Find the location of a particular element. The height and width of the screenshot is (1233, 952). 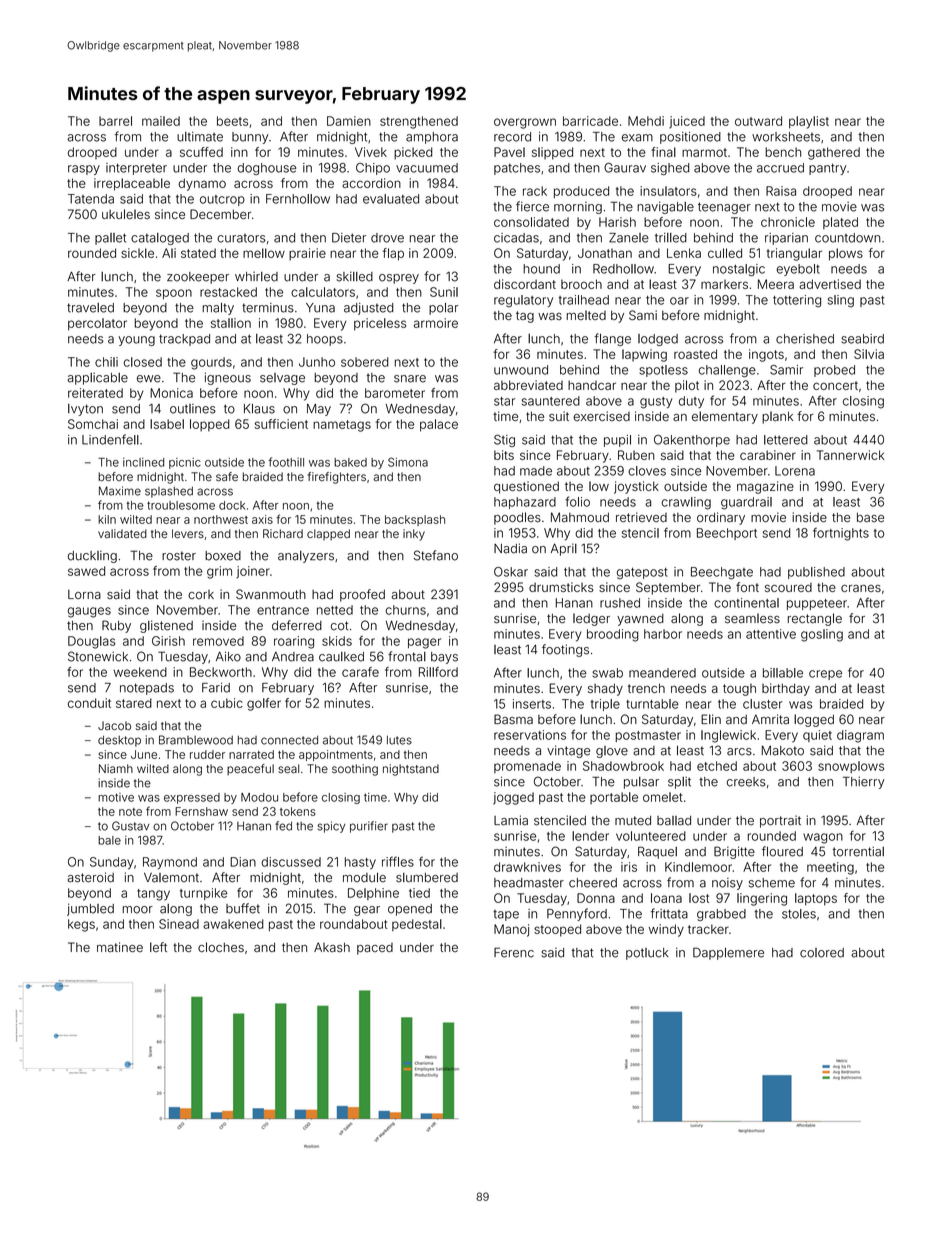

stated is located at coordinates (198, 253).
